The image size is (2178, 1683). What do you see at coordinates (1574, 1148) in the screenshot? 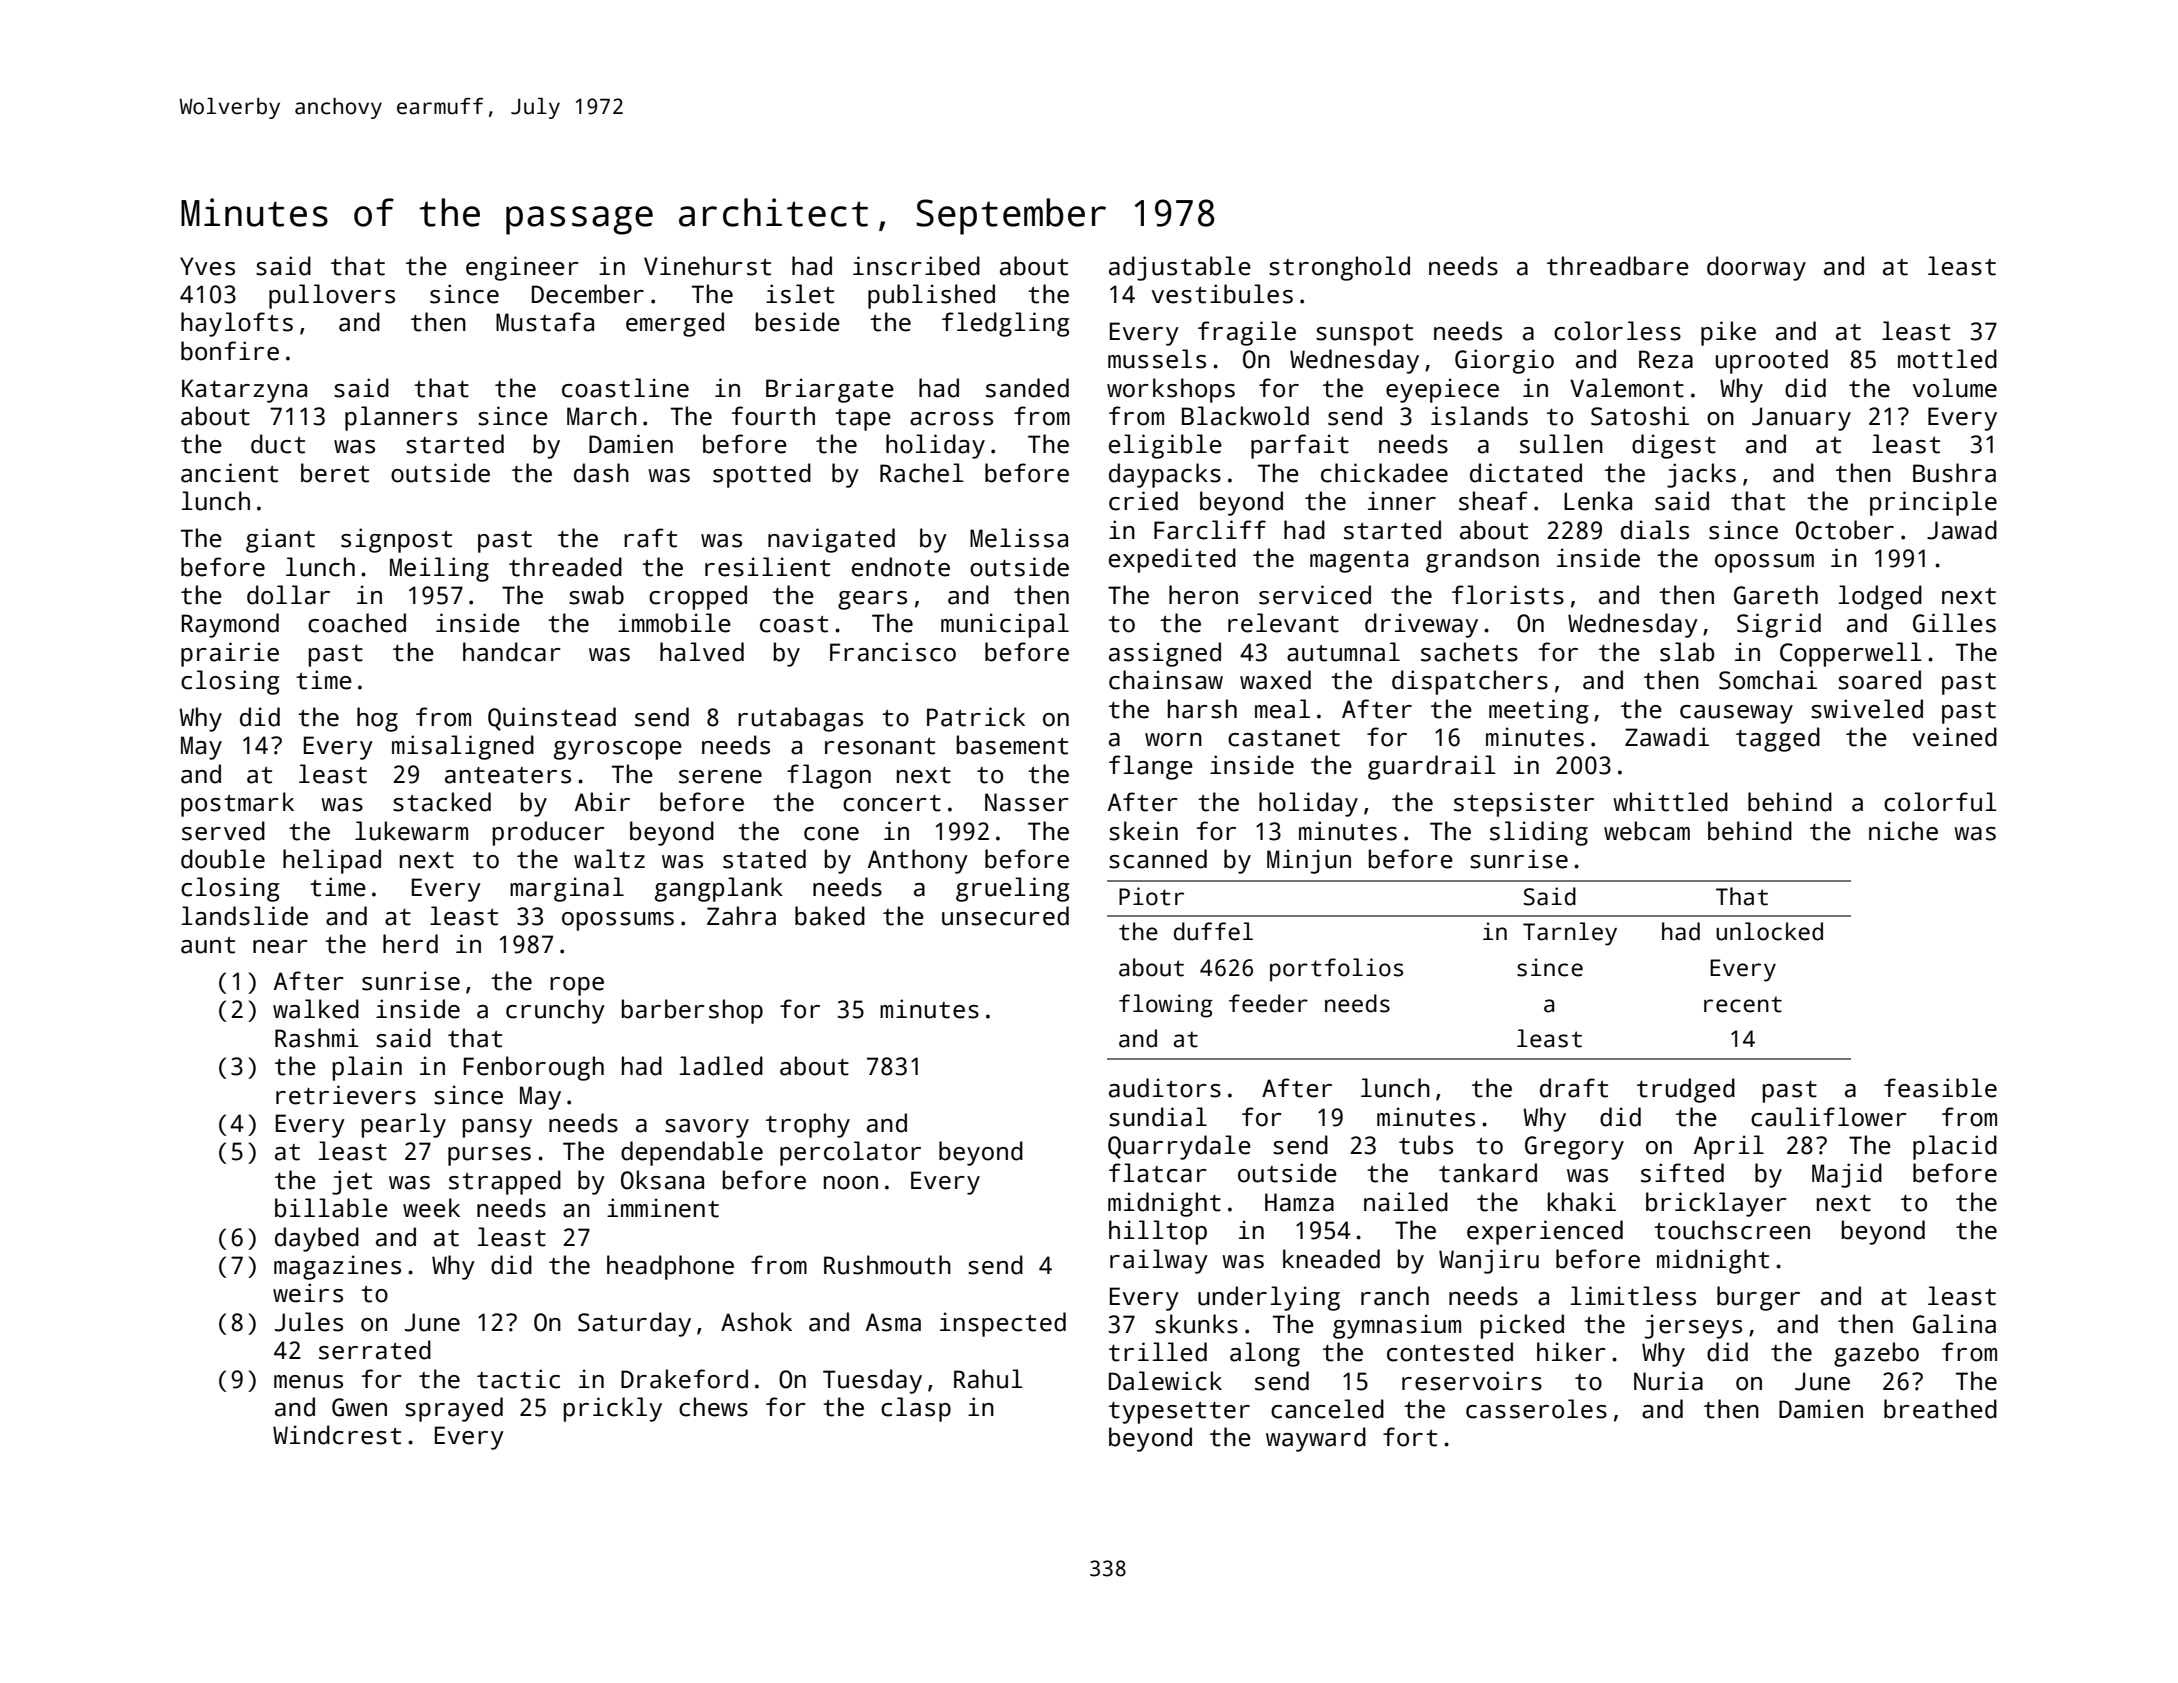
I see `Gregory` at bounding box center [1574, 1148].
